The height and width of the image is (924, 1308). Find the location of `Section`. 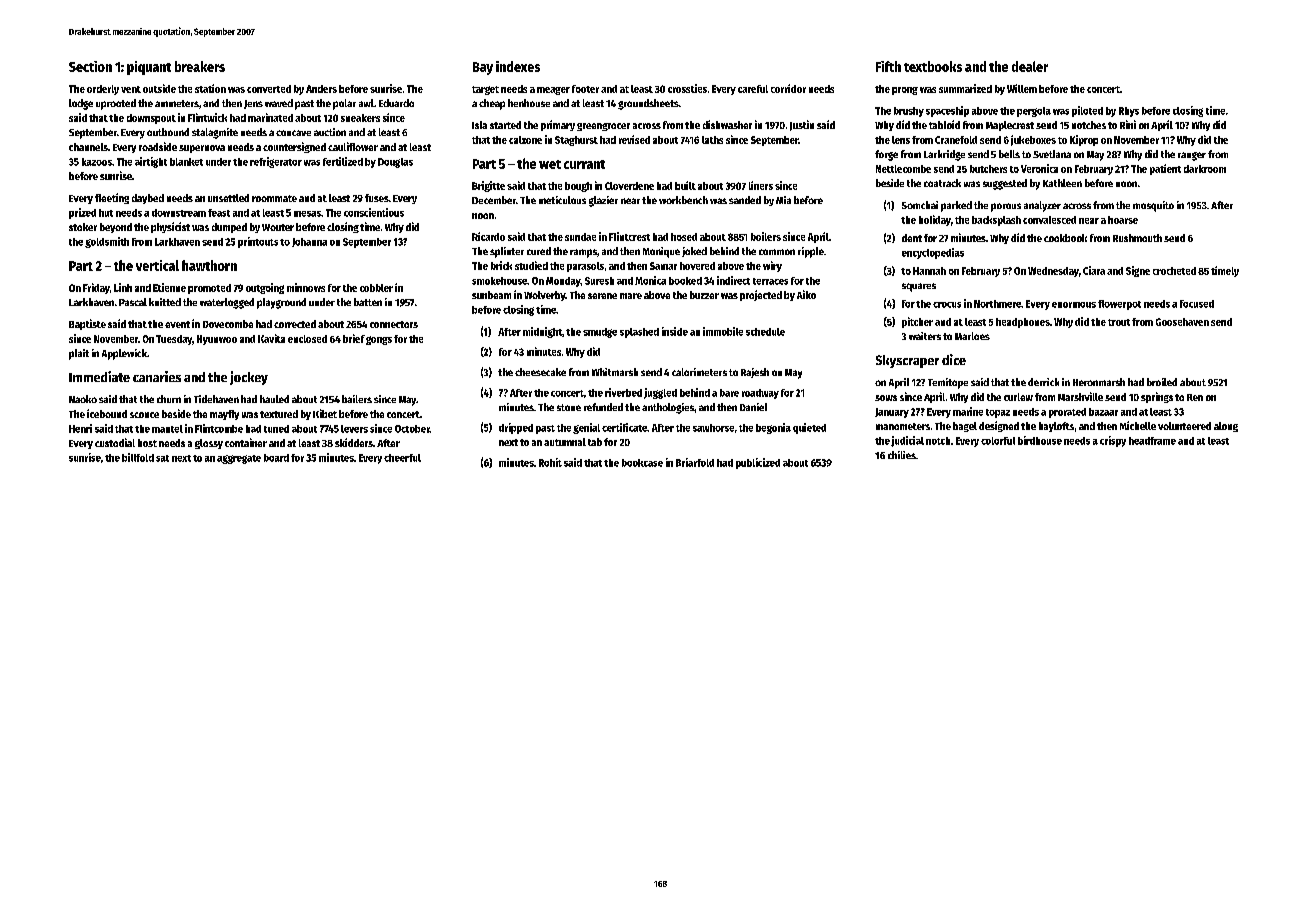

Section is located at coordinates (90, 66).
